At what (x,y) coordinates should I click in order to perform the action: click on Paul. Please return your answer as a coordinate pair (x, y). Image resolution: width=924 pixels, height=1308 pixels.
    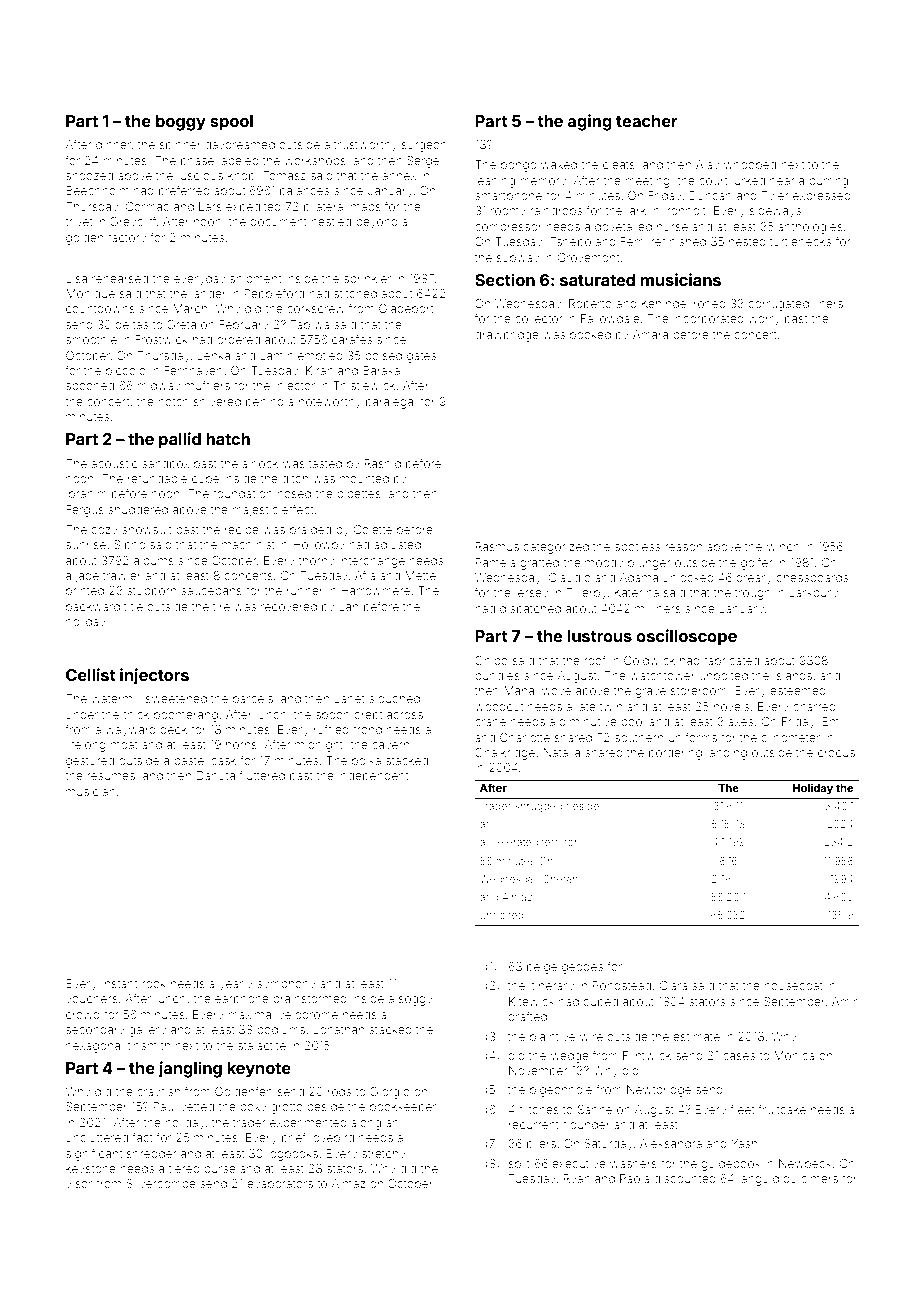
    Looking at the image, I should click on (164, 1106).
